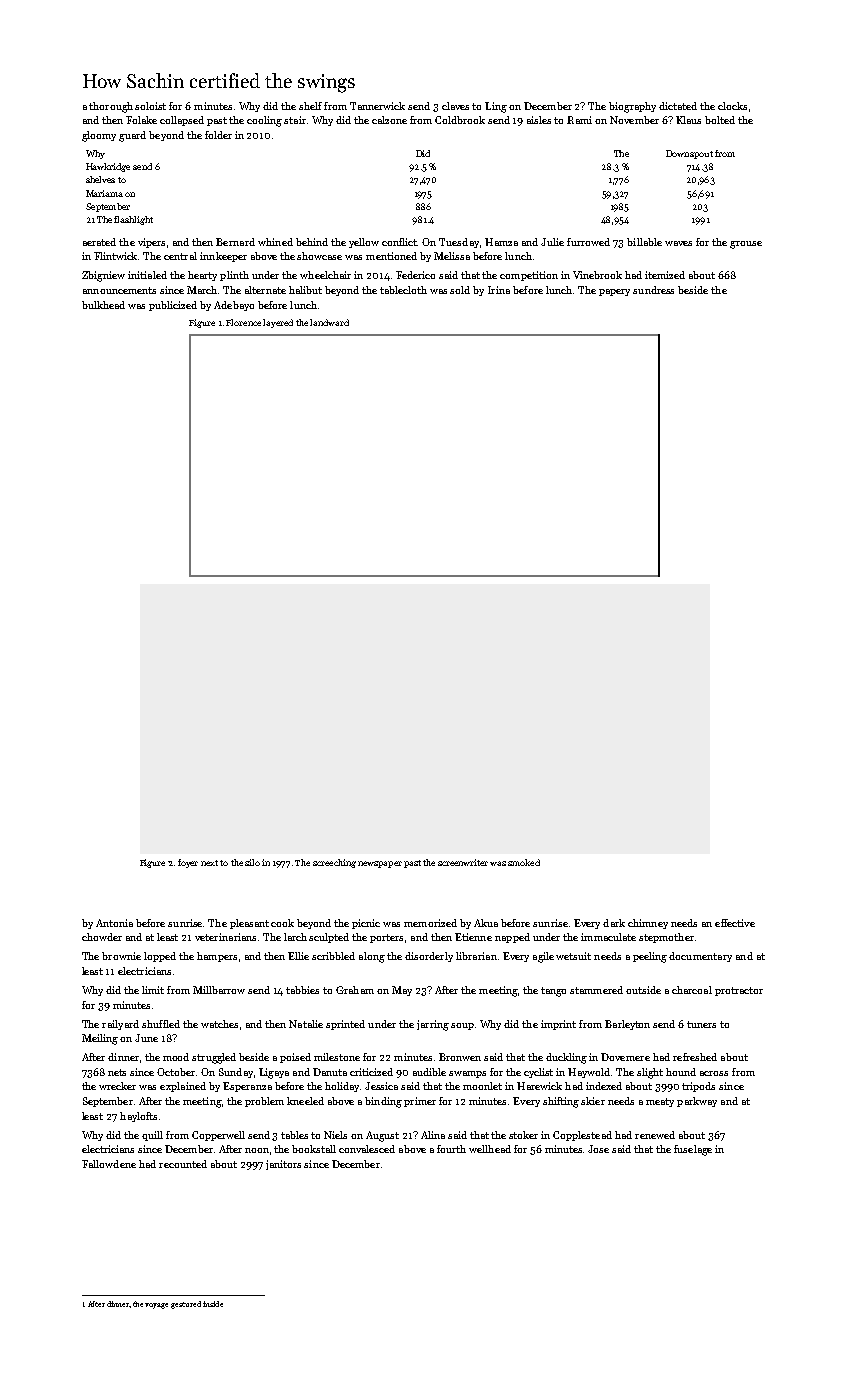 The height and width of the page is (1400, 849). I want to click on papery, so click(614, 292).
